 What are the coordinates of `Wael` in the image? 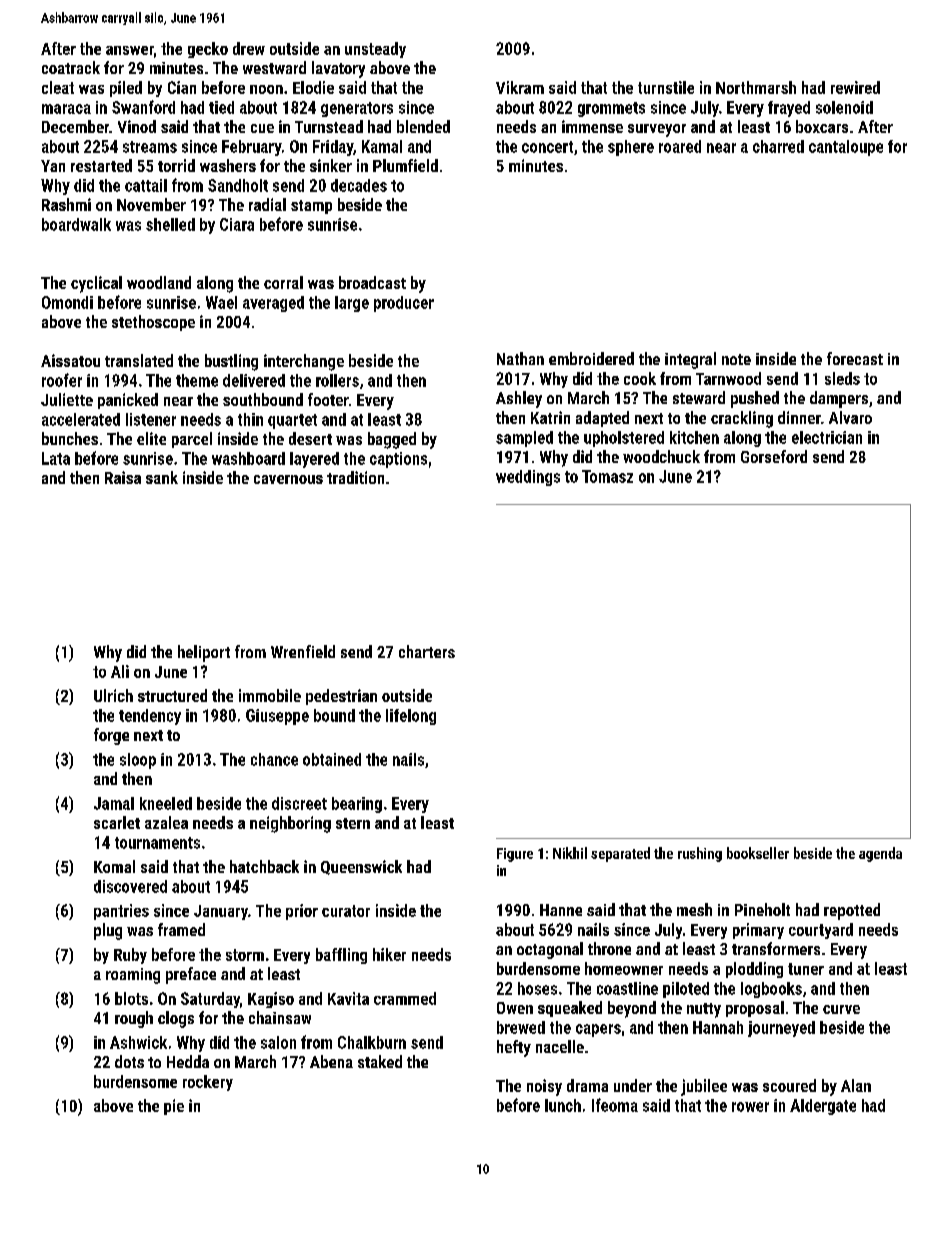 It's located at (221, 302).
